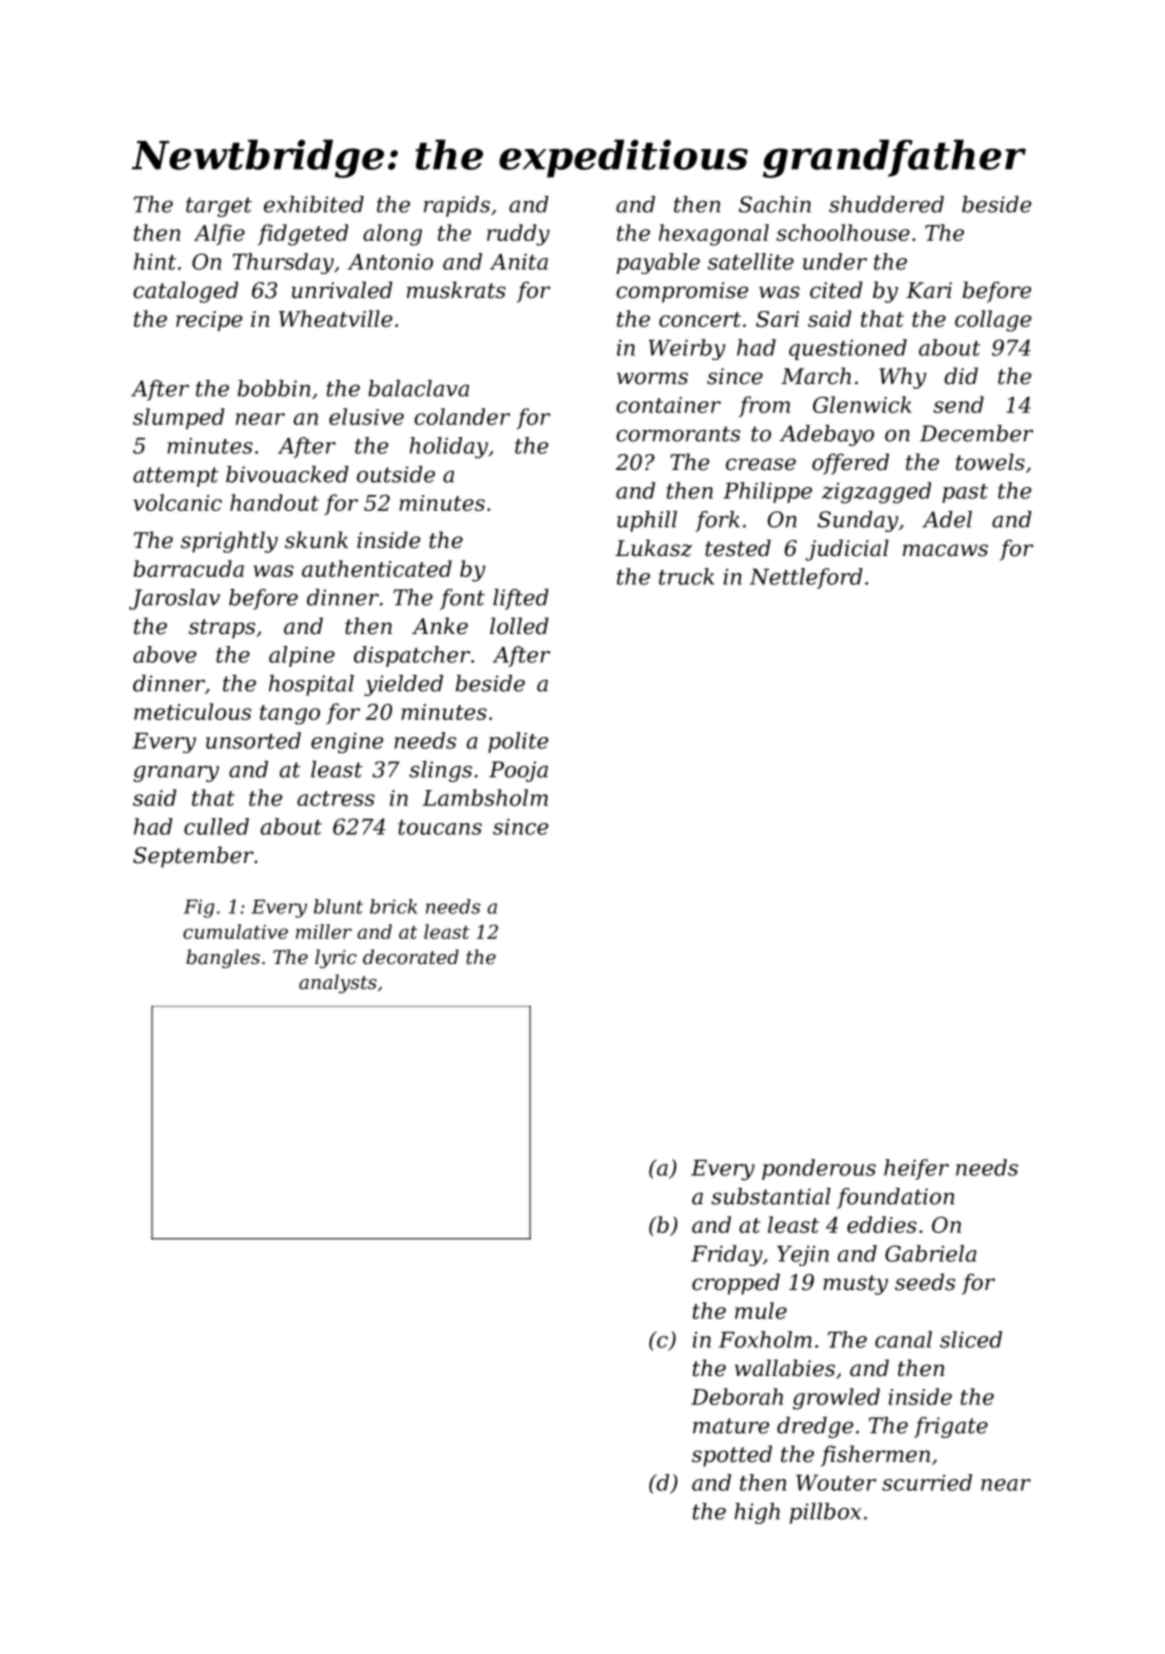 This document has height=1654, width=1165. What do you see at coordinates (819, 1169) in the document?
I see `ponderous` at bounding box center [819, 1169].
